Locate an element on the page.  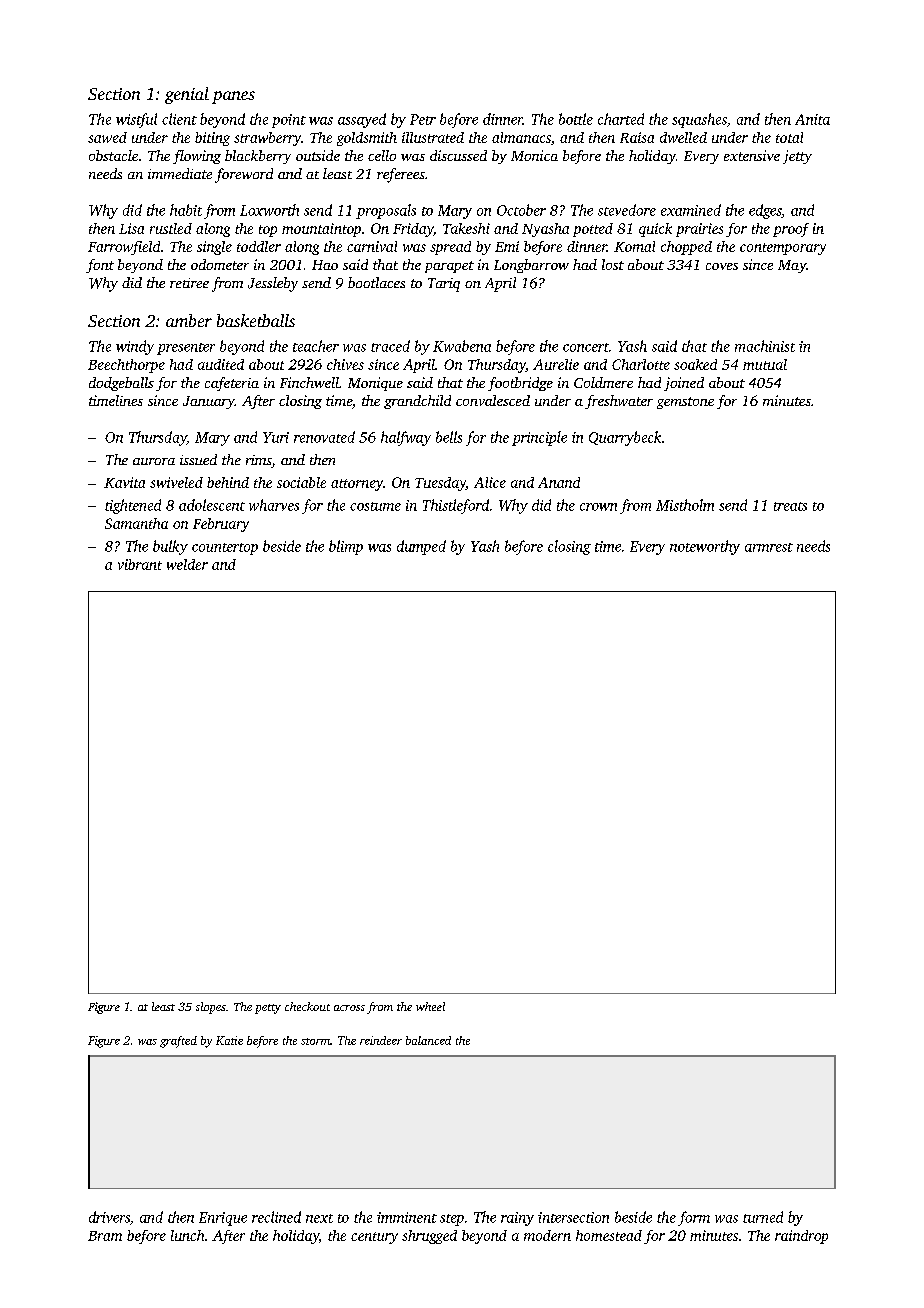
Petr is located at coordinates (423, 119).
